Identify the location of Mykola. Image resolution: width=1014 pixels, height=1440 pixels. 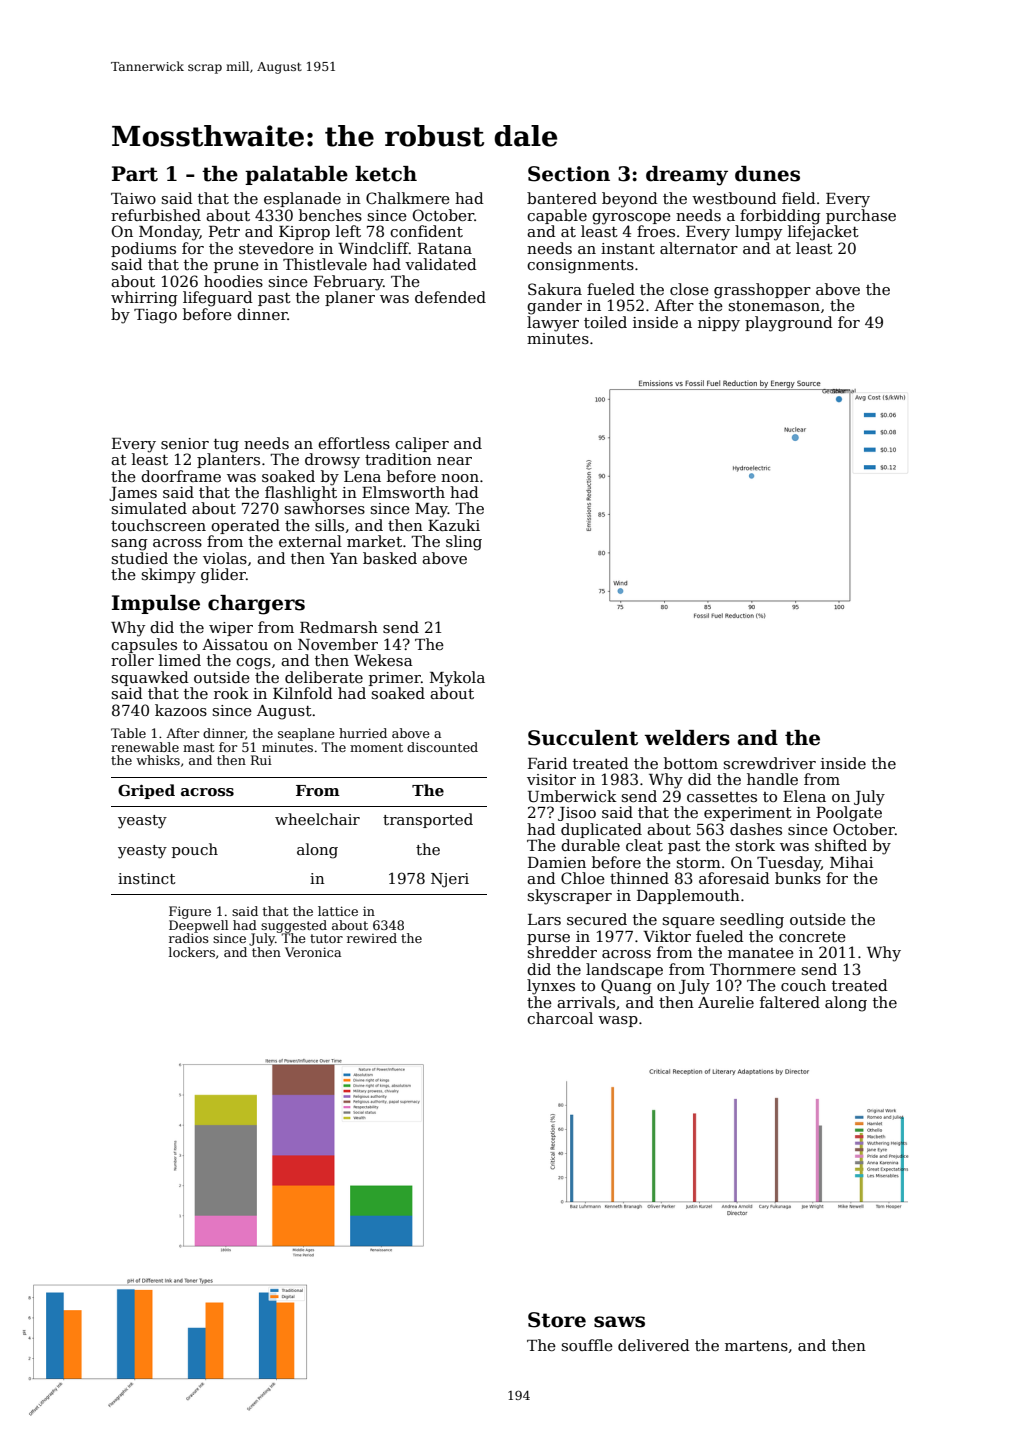
(457, 679).
